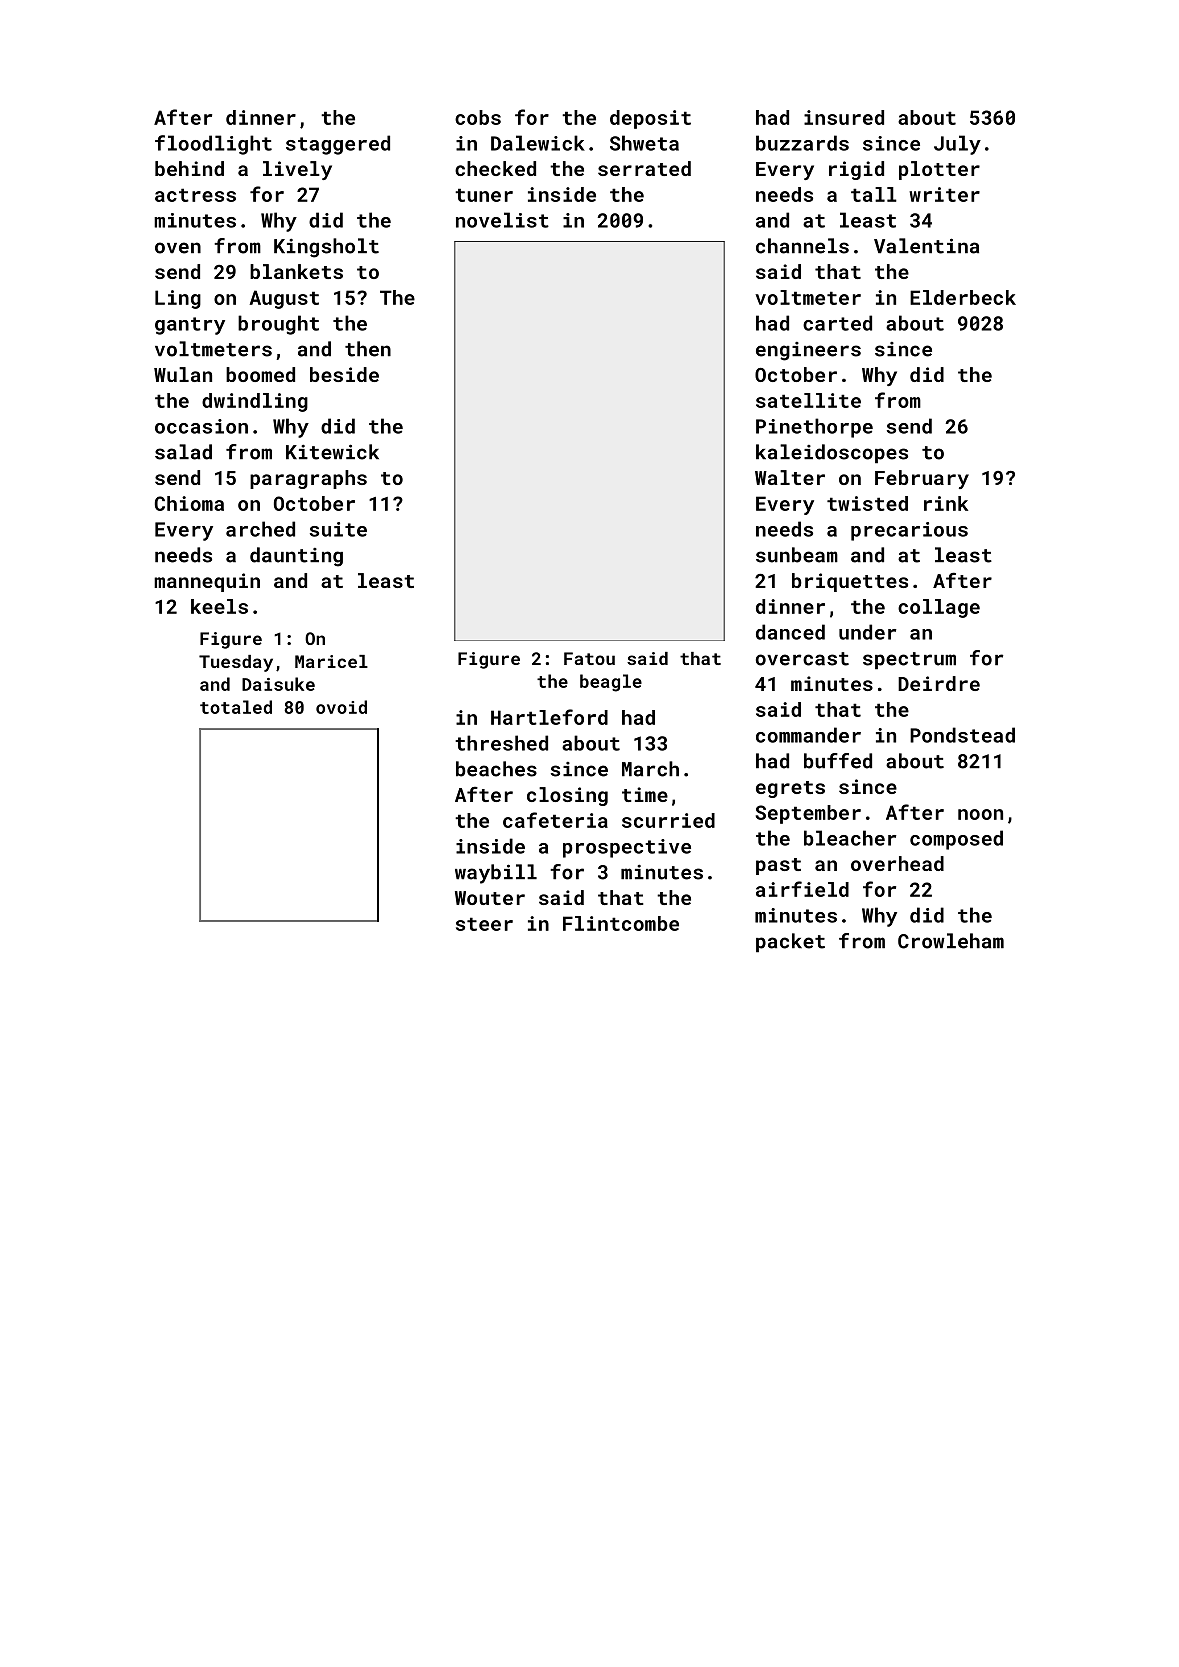 This screenshot has height=1667, width=1179. I want to click on Pinethorpe, so click(814, 428).
